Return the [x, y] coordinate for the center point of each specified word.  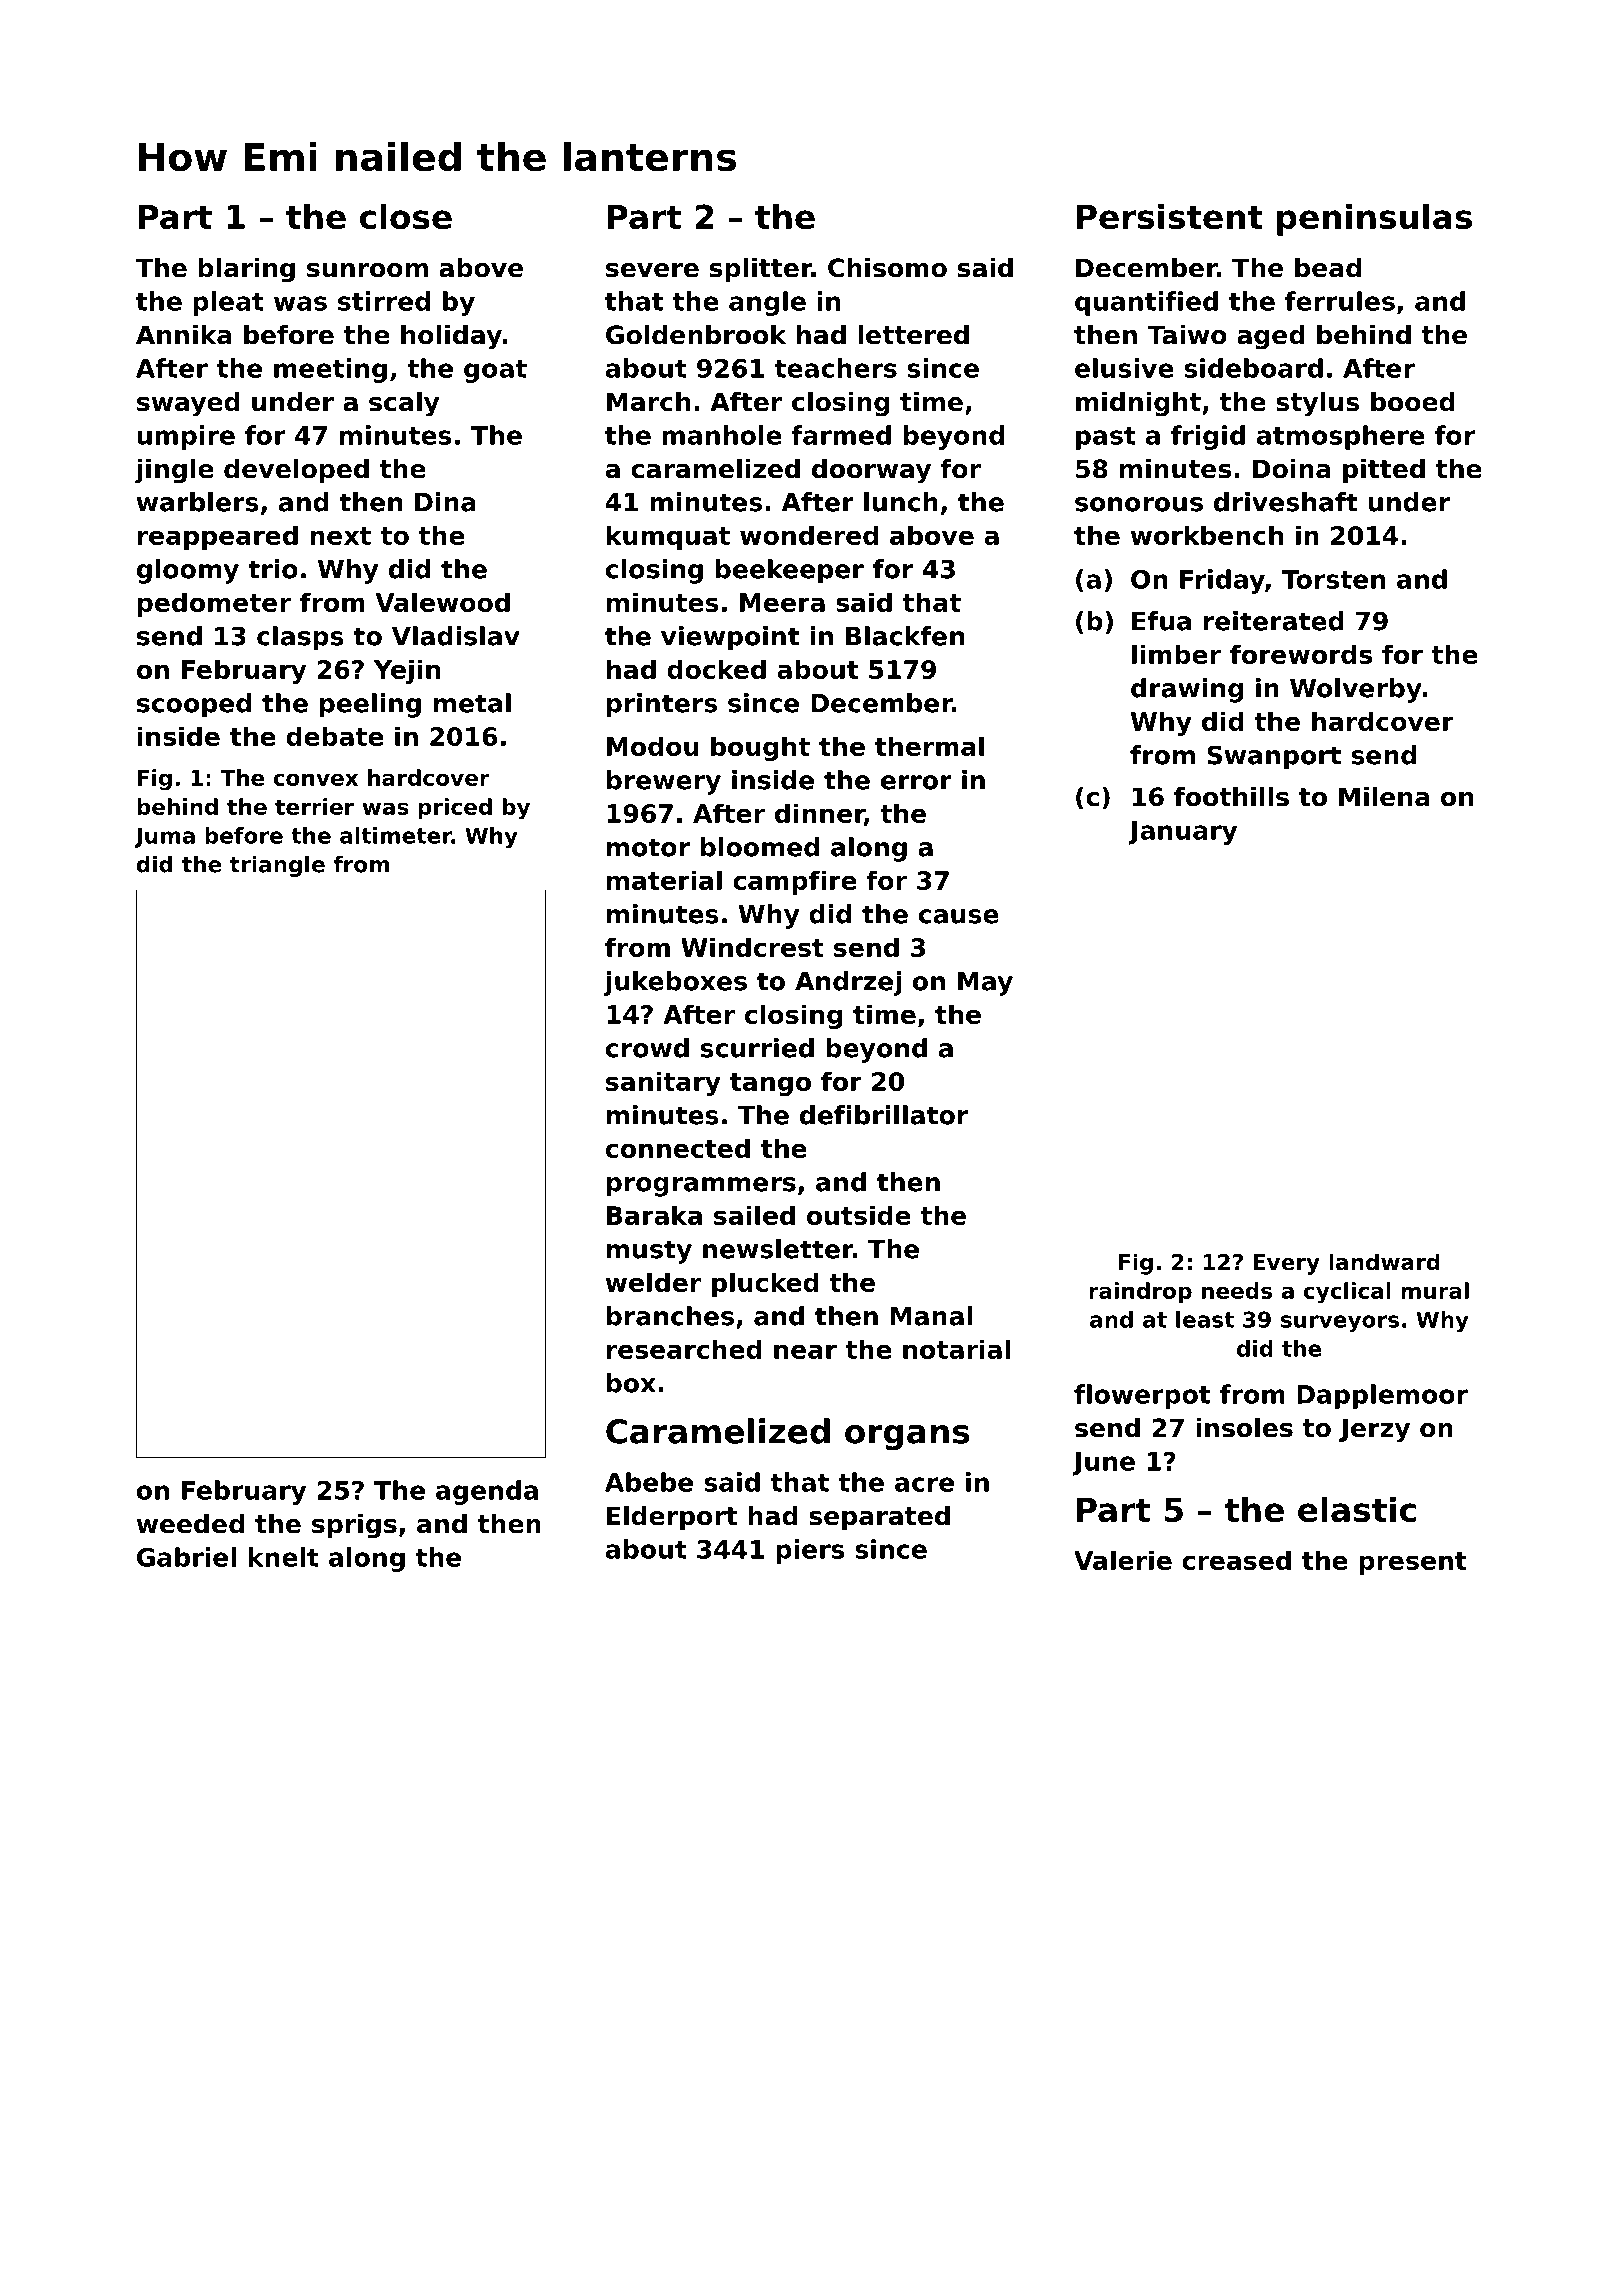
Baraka [654, 1215]
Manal [931, 1316]
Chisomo [887, 268]
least [1205, 1319]
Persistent [1170, 216]
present [1412, 1563]
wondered [809, 535]
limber [1176, 654]
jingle [174, 471]
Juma [164, 837]
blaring [246, 270]
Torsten [1333, 579]
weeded [190, 1524]
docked [716, 669]
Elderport [672, 1518]
